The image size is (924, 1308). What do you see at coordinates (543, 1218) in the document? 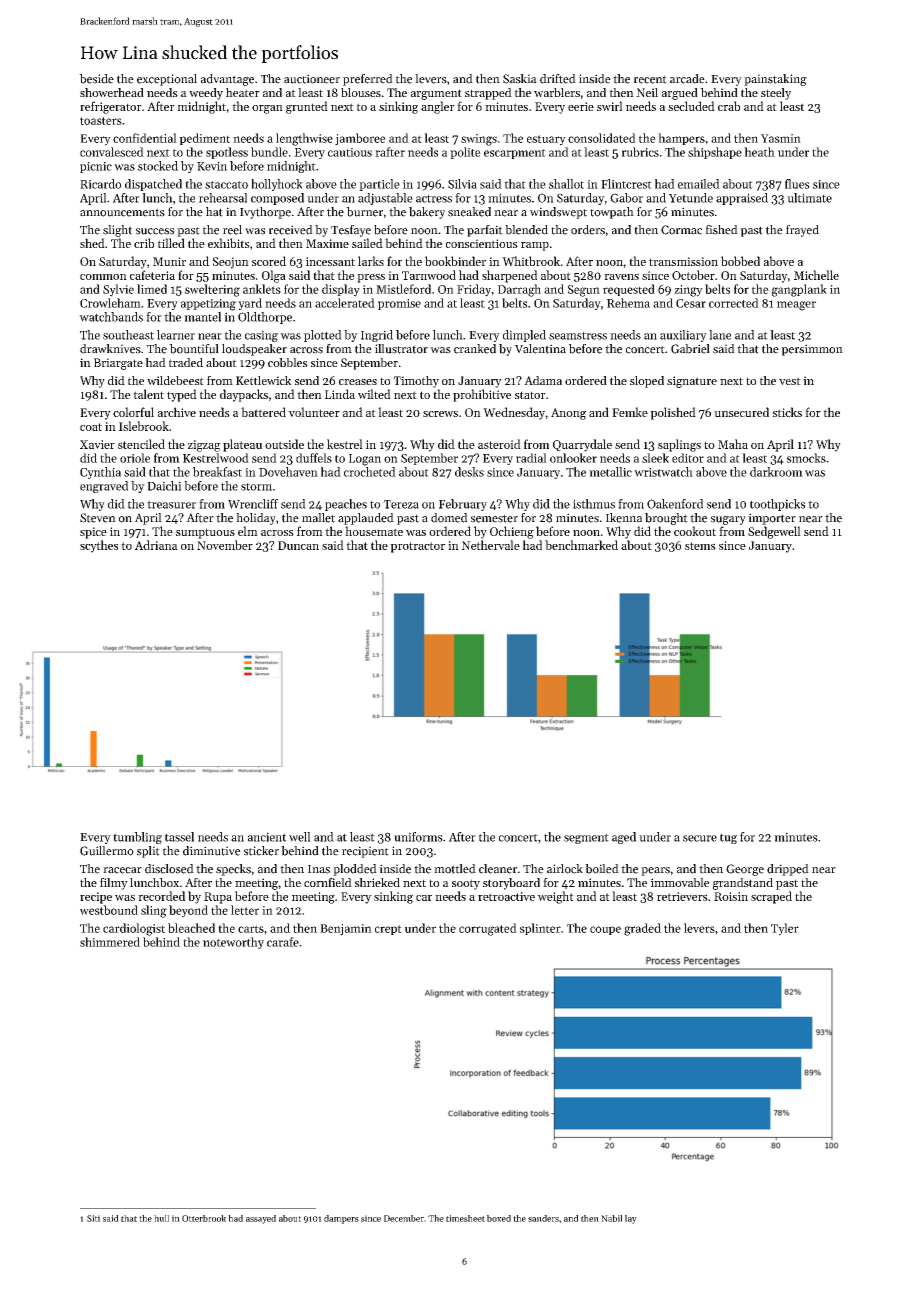
I see `sanders` at bounding box center [543, 1218].
